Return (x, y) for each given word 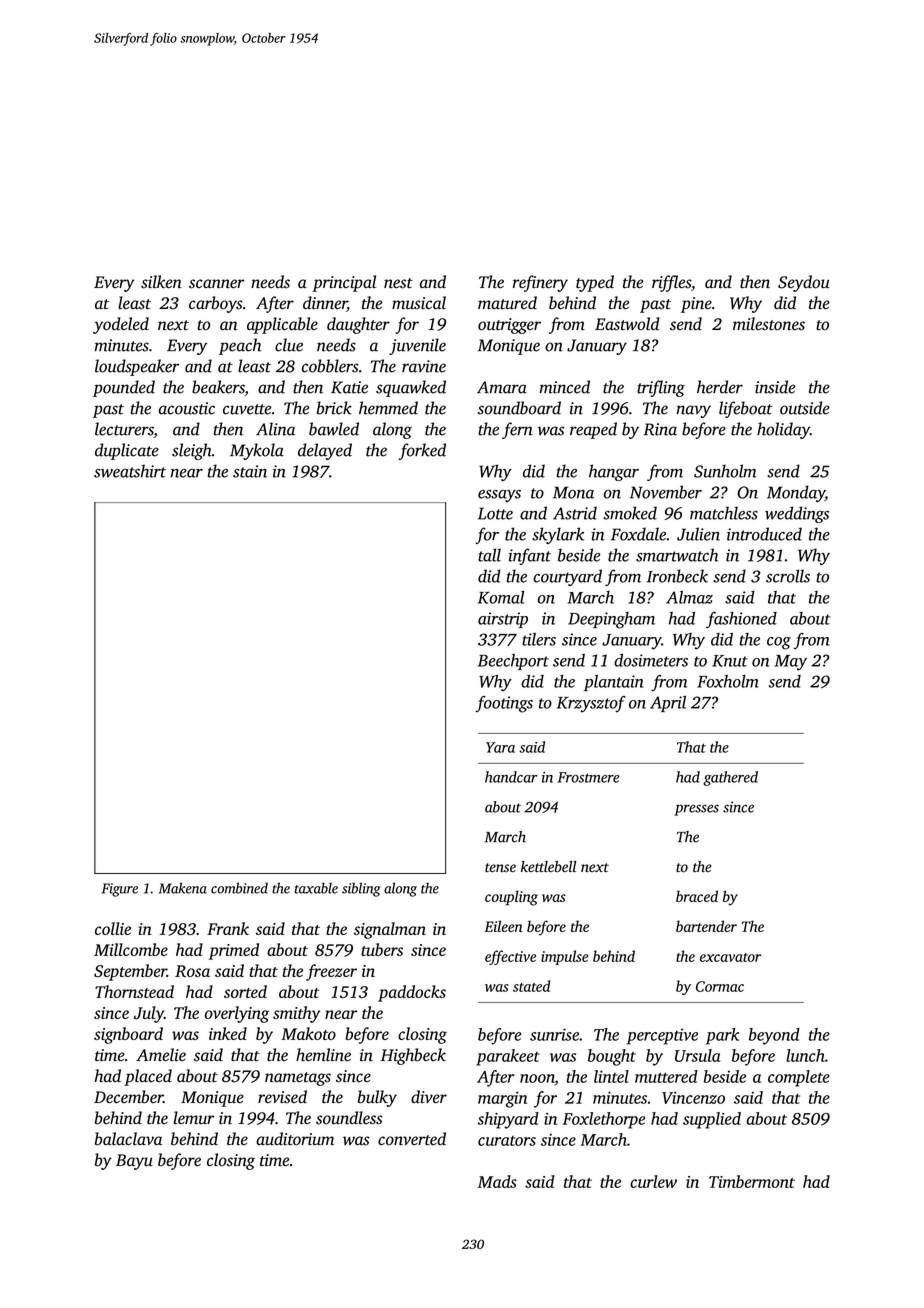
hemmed (388, 408)
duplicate (127, 451)
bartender (706, 926)
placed (148, 1077)
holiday (783, 430)
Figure (120, 890)
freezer (331, 972)
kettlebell (548, 867)
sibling (361, 889)
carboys (216, 304)
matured (507, 302)
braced (697, 896)
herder (720, 387)
